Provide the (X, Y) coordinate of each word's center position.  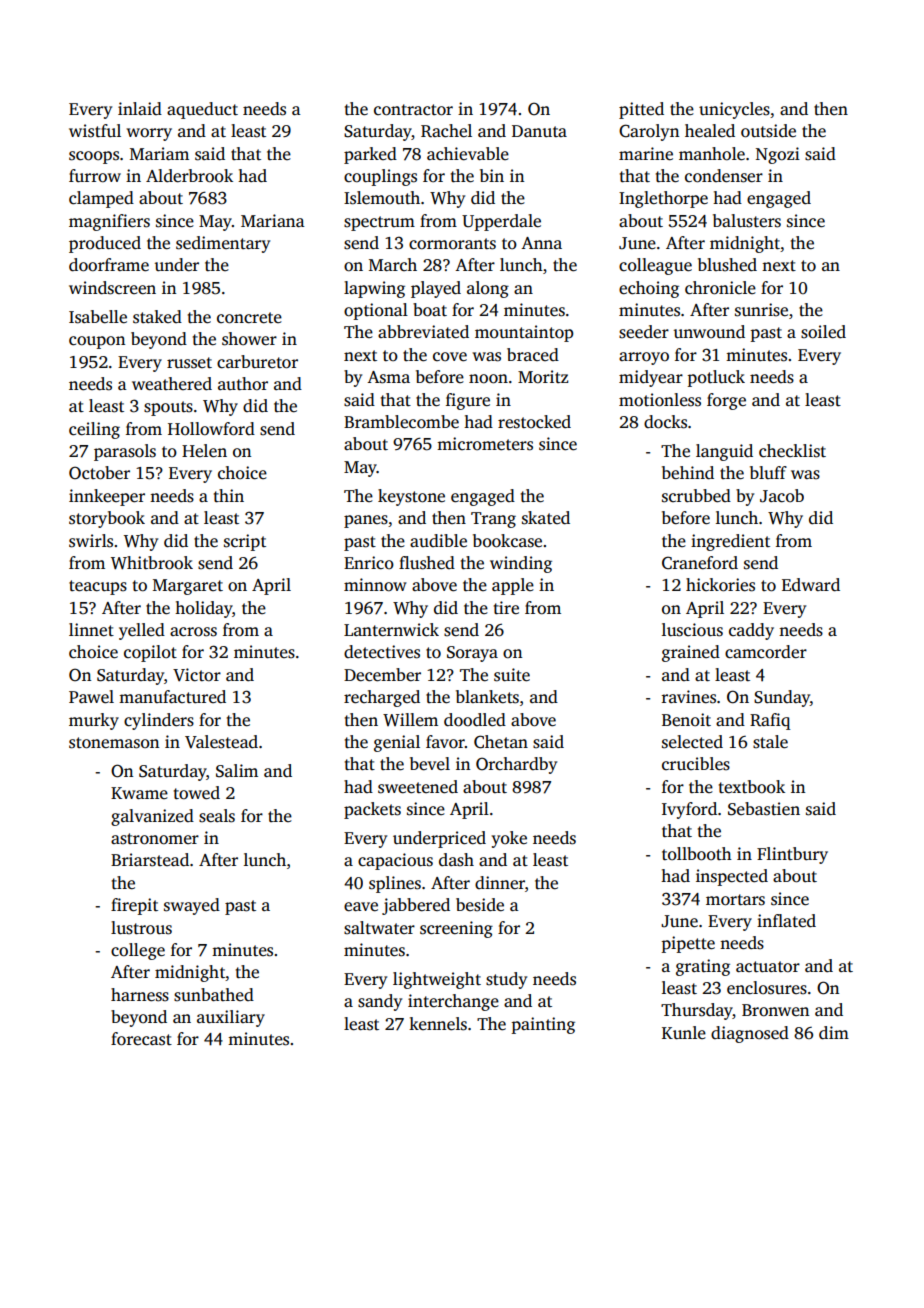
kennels (438, 1024)
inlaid (140, 108)
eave (361, 907)
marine (646, 154)
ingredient (730, 542)
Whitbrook (152, 563)
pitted (641, 110)
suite (512, 675)
